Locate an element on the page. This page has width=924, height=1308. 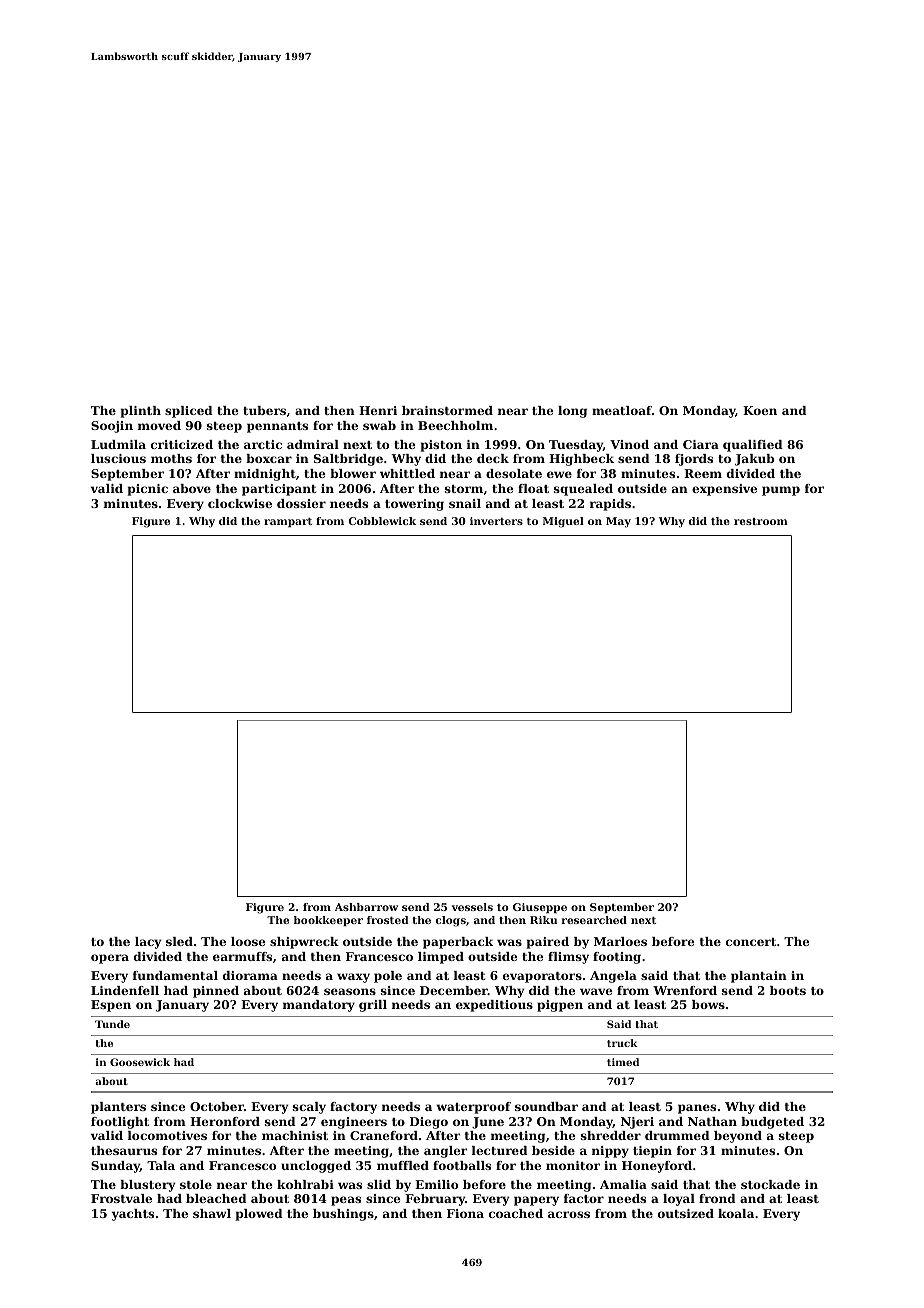
evaporators is located at coordinates (542, 977).
